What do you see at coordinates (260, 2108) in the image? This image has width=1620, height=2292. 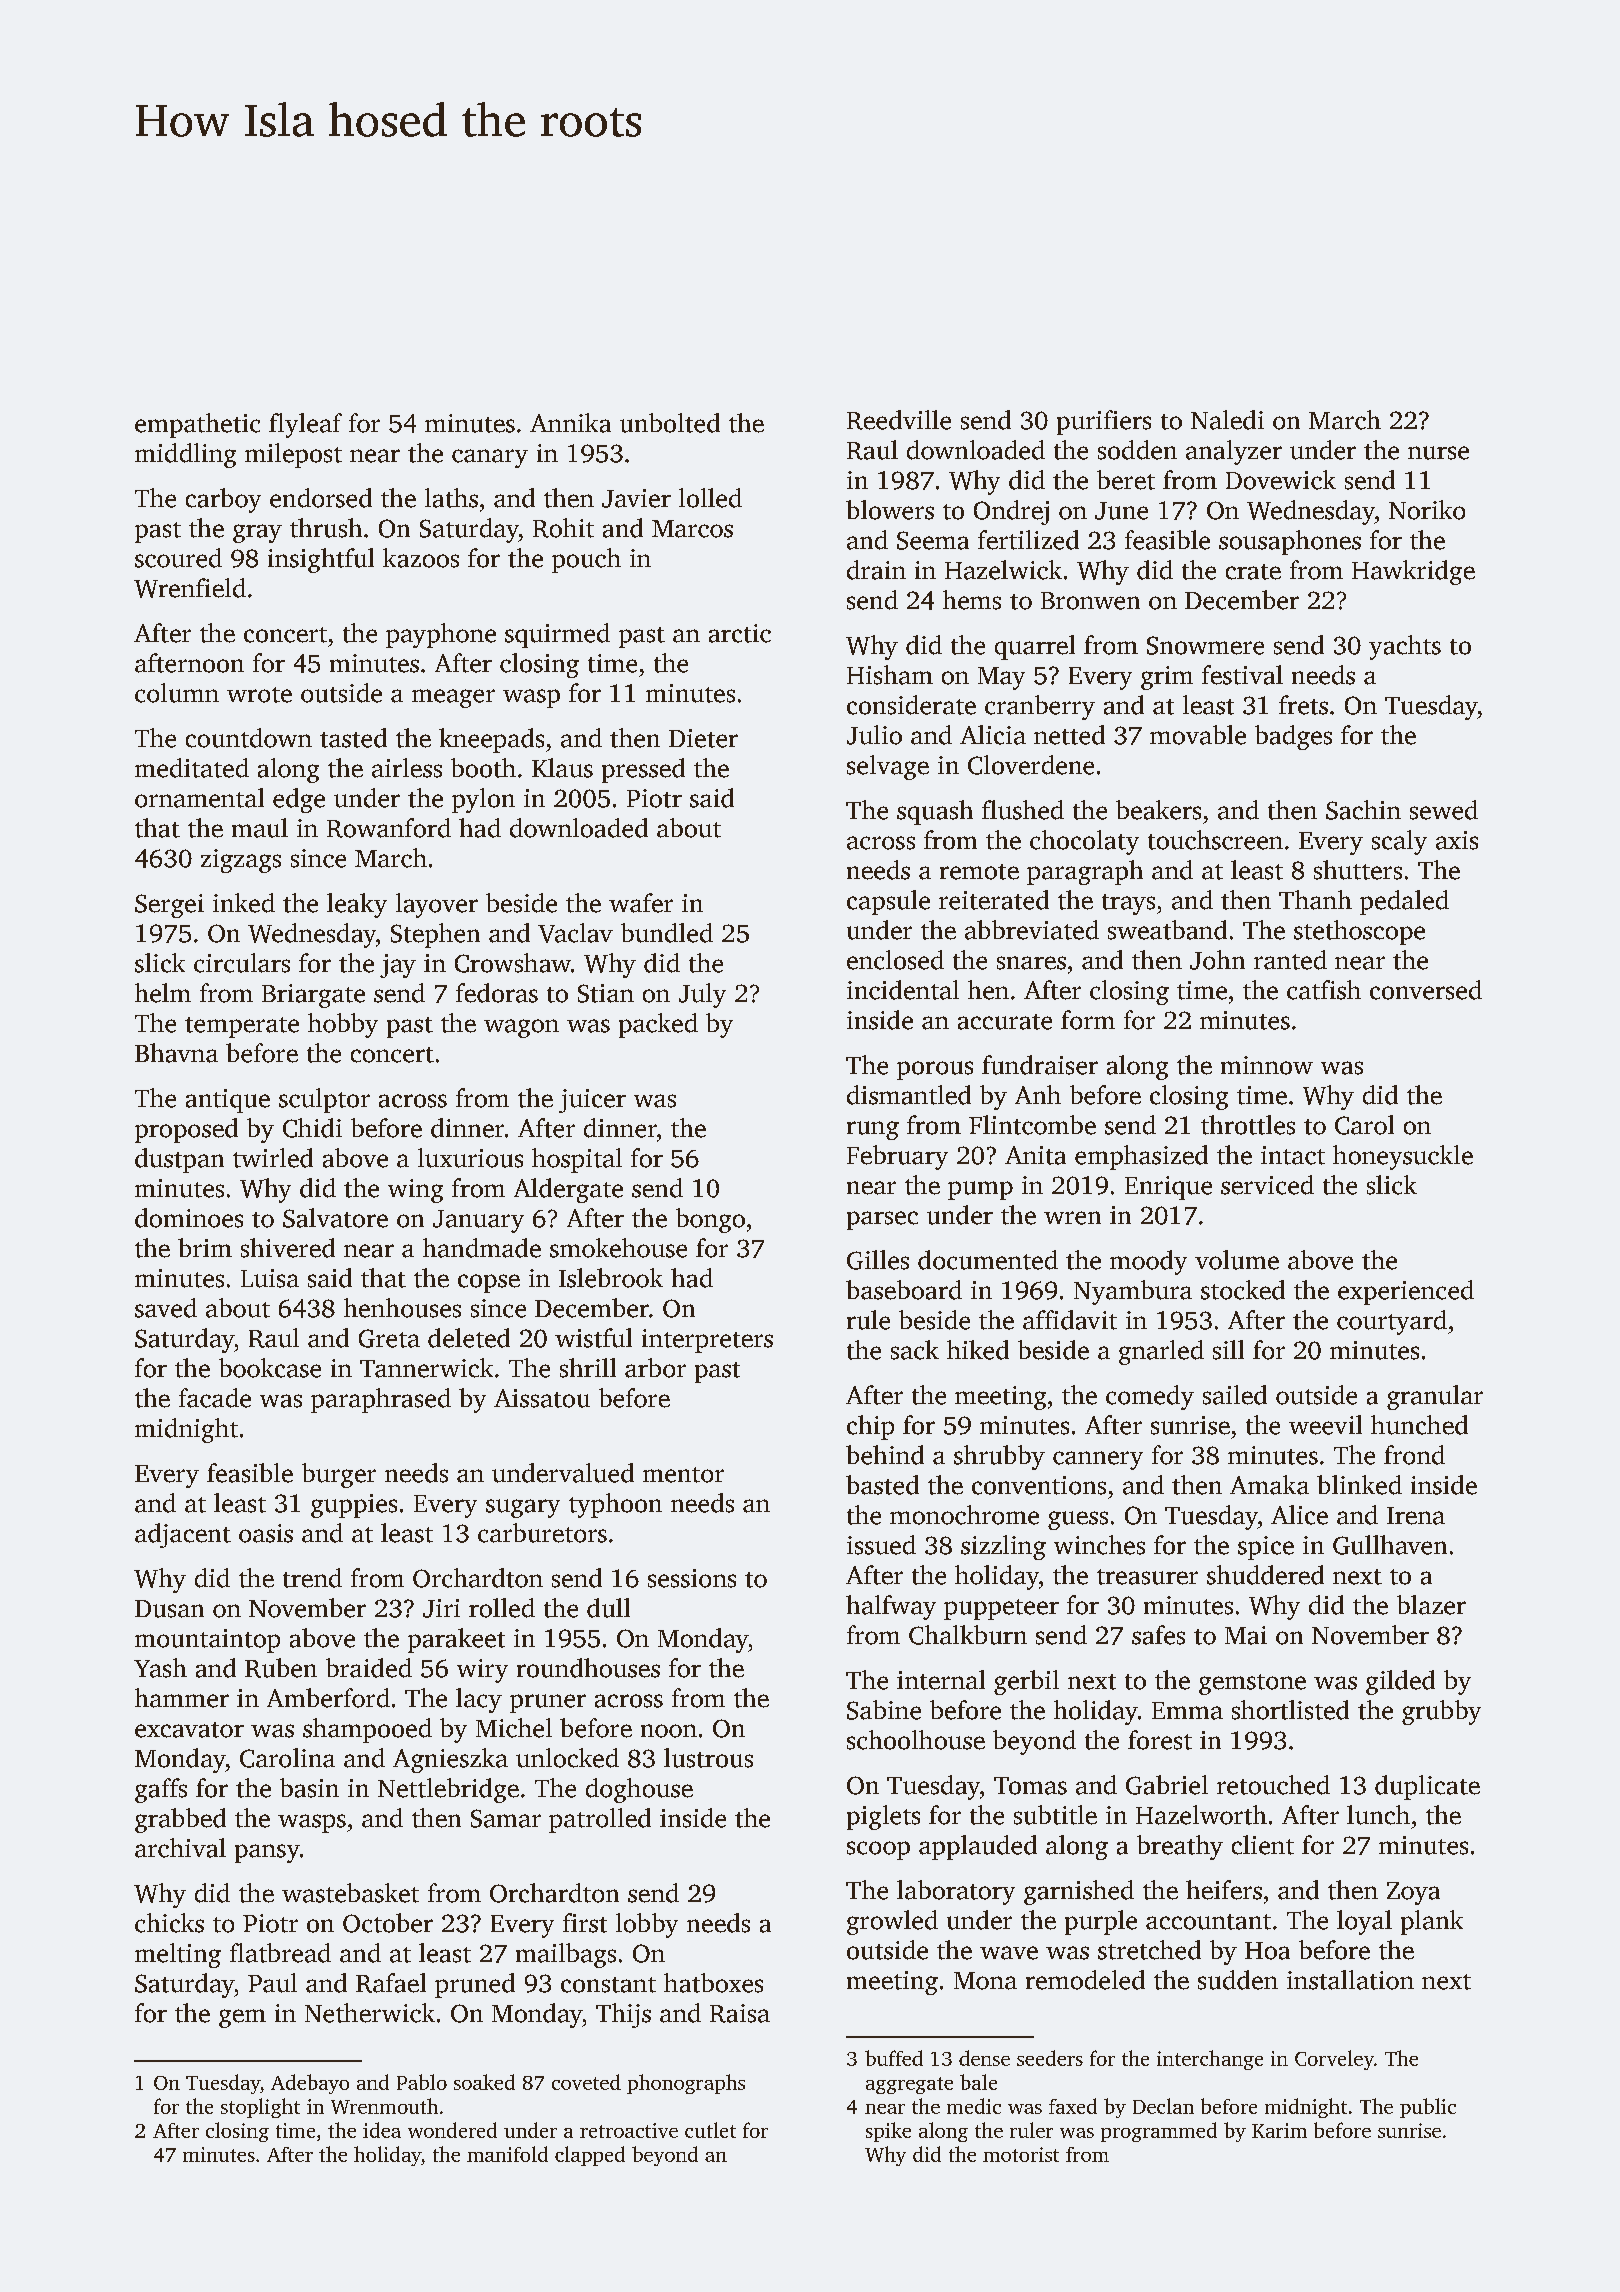 I see `stoplight` at bounding box center [260, 2108].
